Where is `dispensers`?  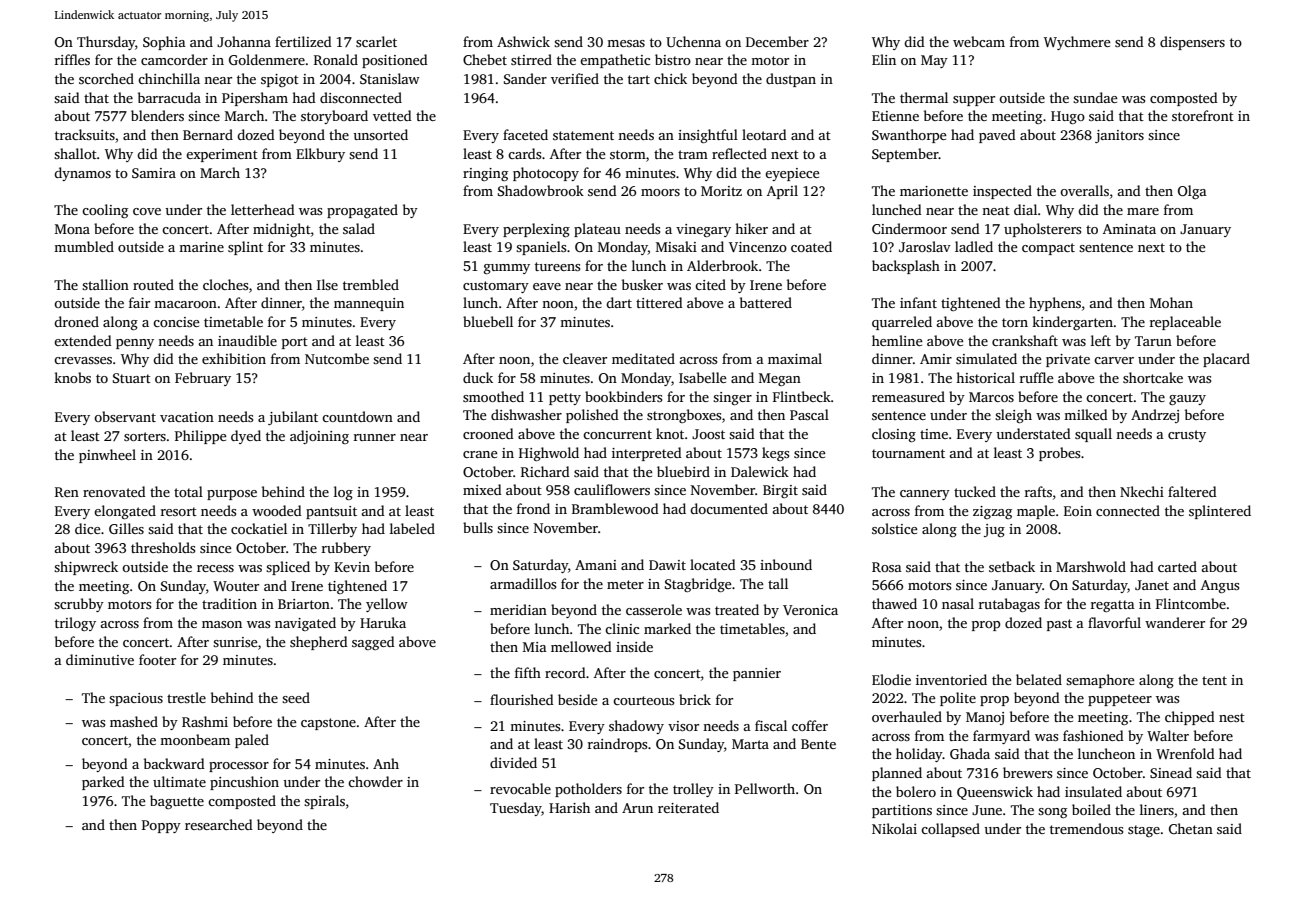
dispensers is located at coordinates (1192, 43).
